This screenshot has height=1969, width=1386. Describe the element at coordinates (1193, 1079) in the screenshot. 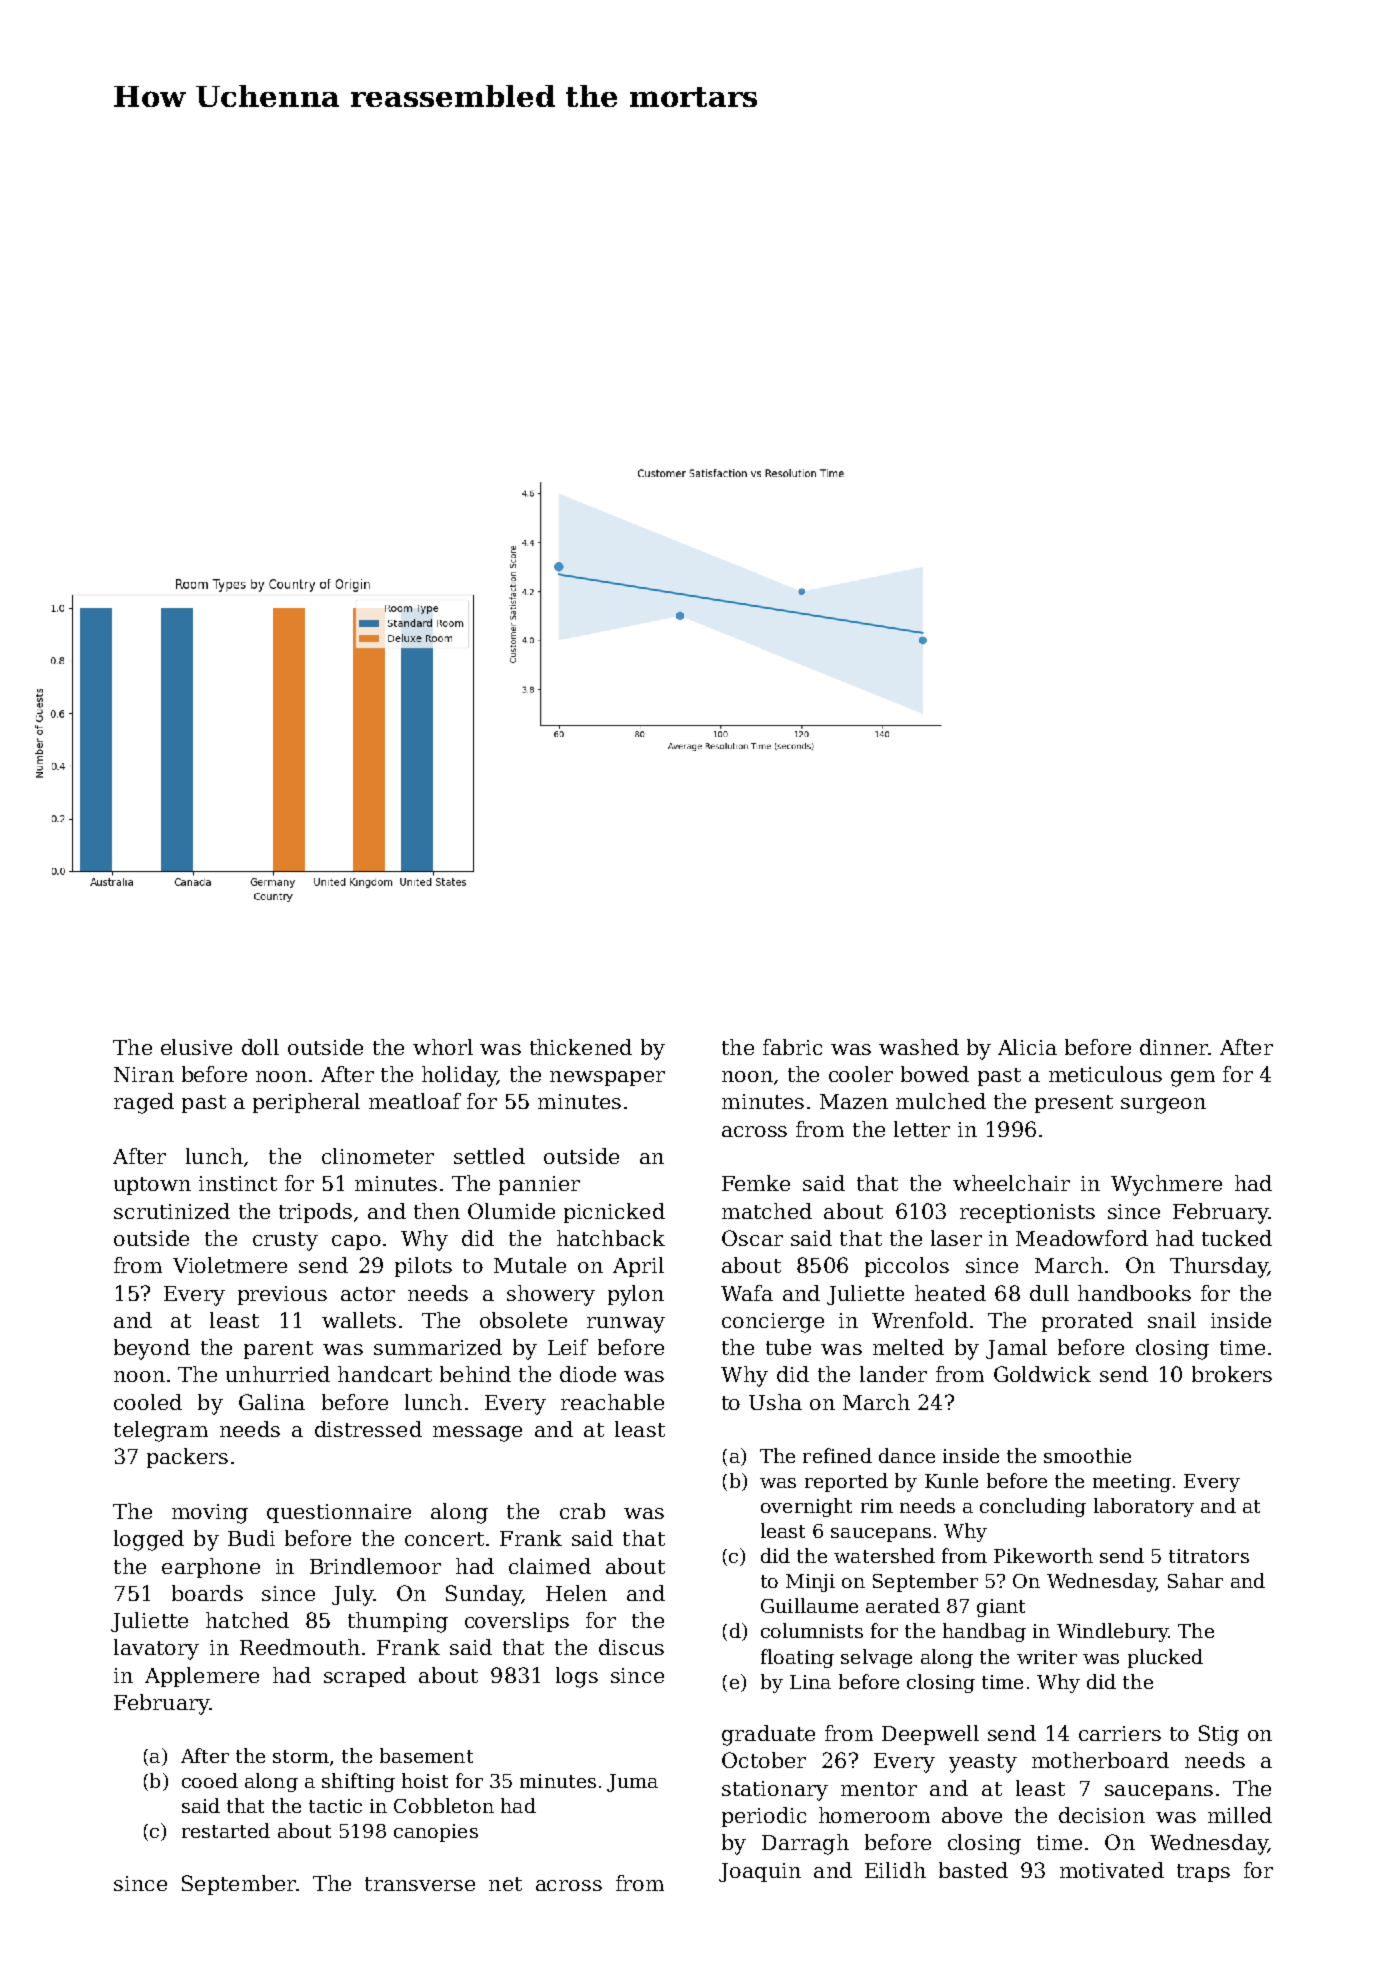

I see `gem` at that location.
